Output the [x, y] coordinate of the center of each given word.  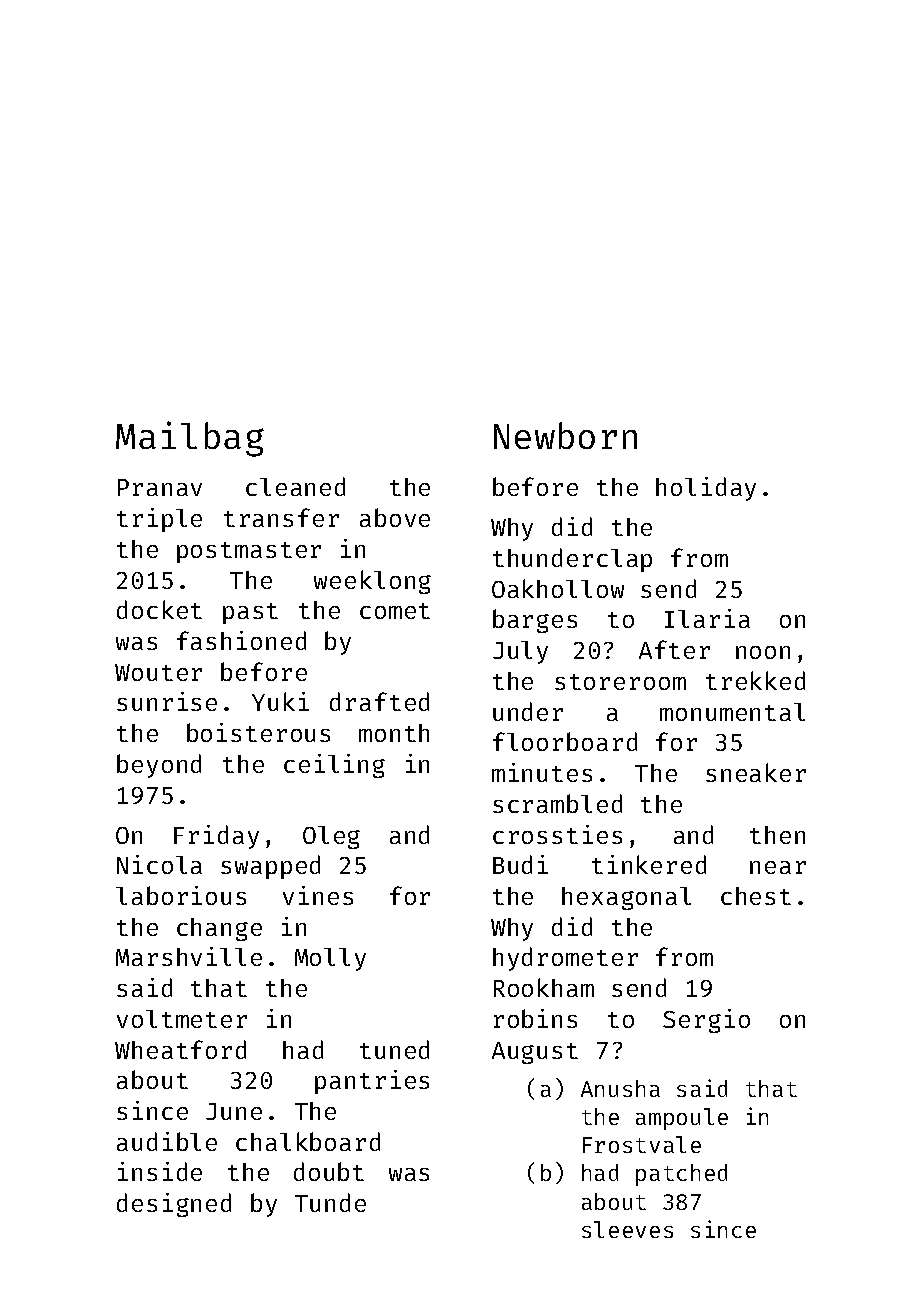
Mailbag [190, 439]
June [234, 1111]
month [394, 733]
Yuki [280, 701]
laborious [181, 895]
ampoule [682, 1119]
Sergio [706, 1021]
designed [174, 1205]
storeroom [620, 682]
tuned [394, 1049]
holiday [706, 489]
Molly [330, 959]
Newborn [565, 435]
